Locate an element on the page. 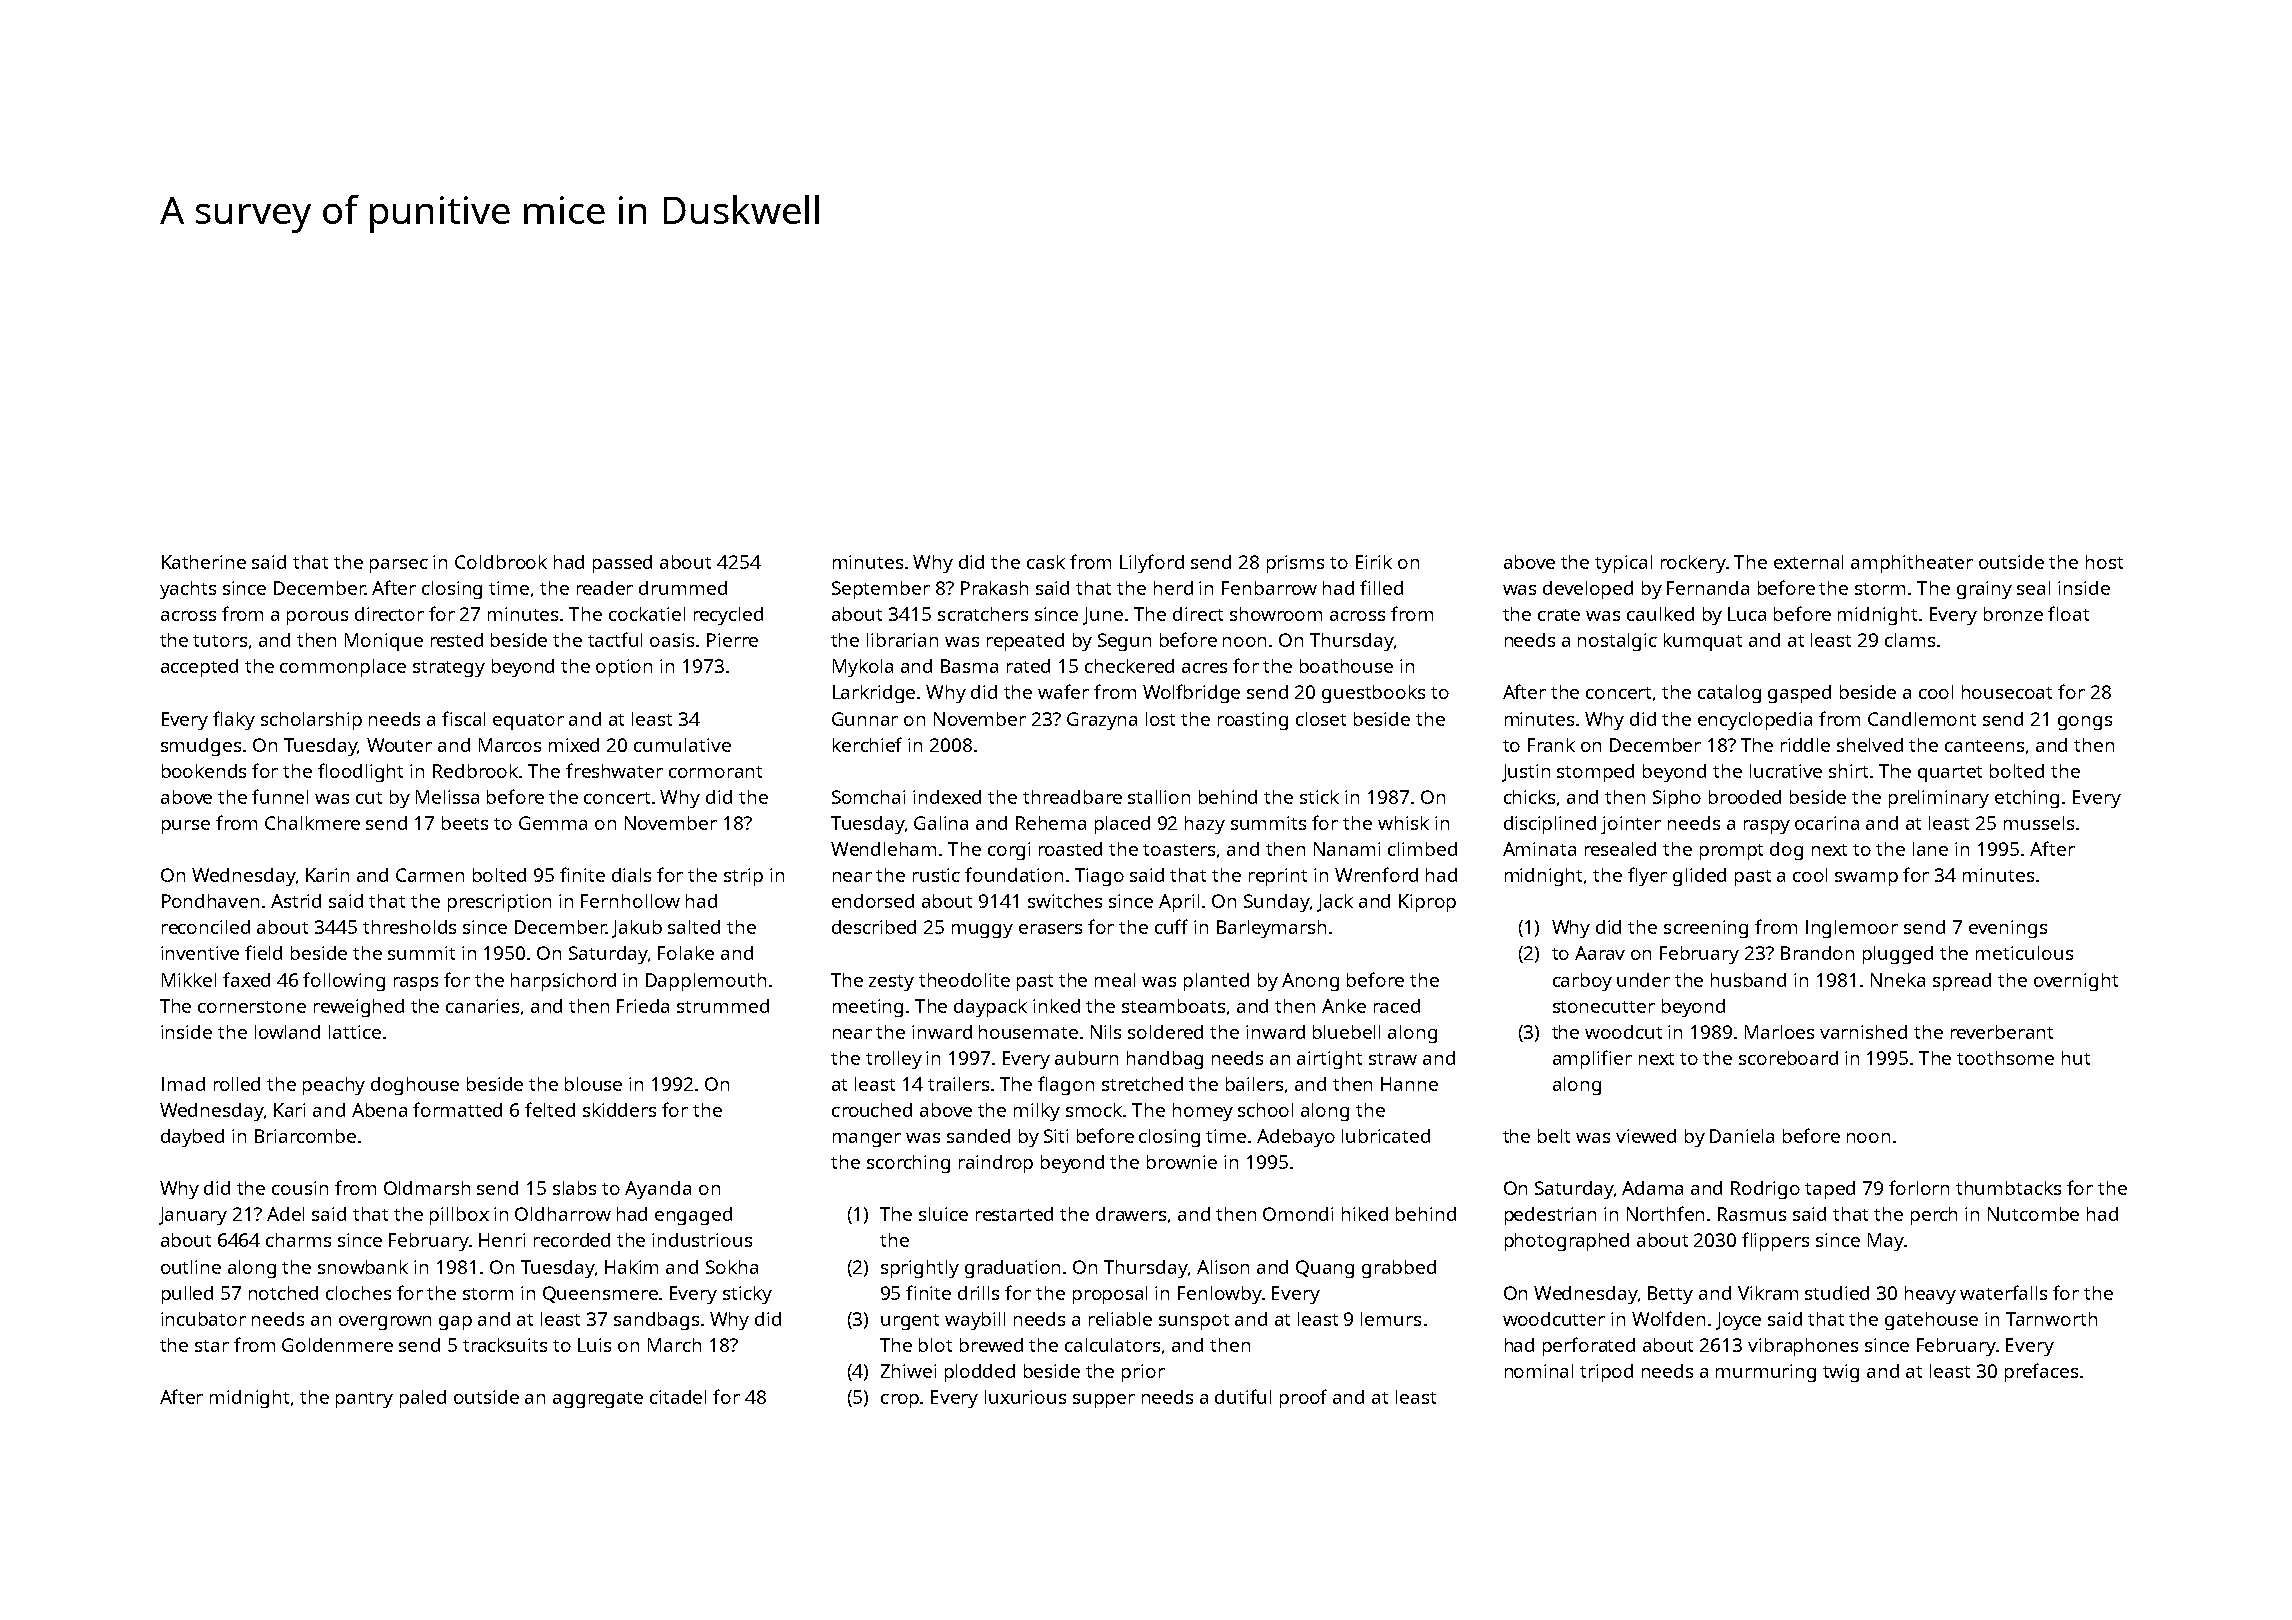 The width and height of the document is (2292, 1620). Coldbrook is located at coordinates (501, 562).
